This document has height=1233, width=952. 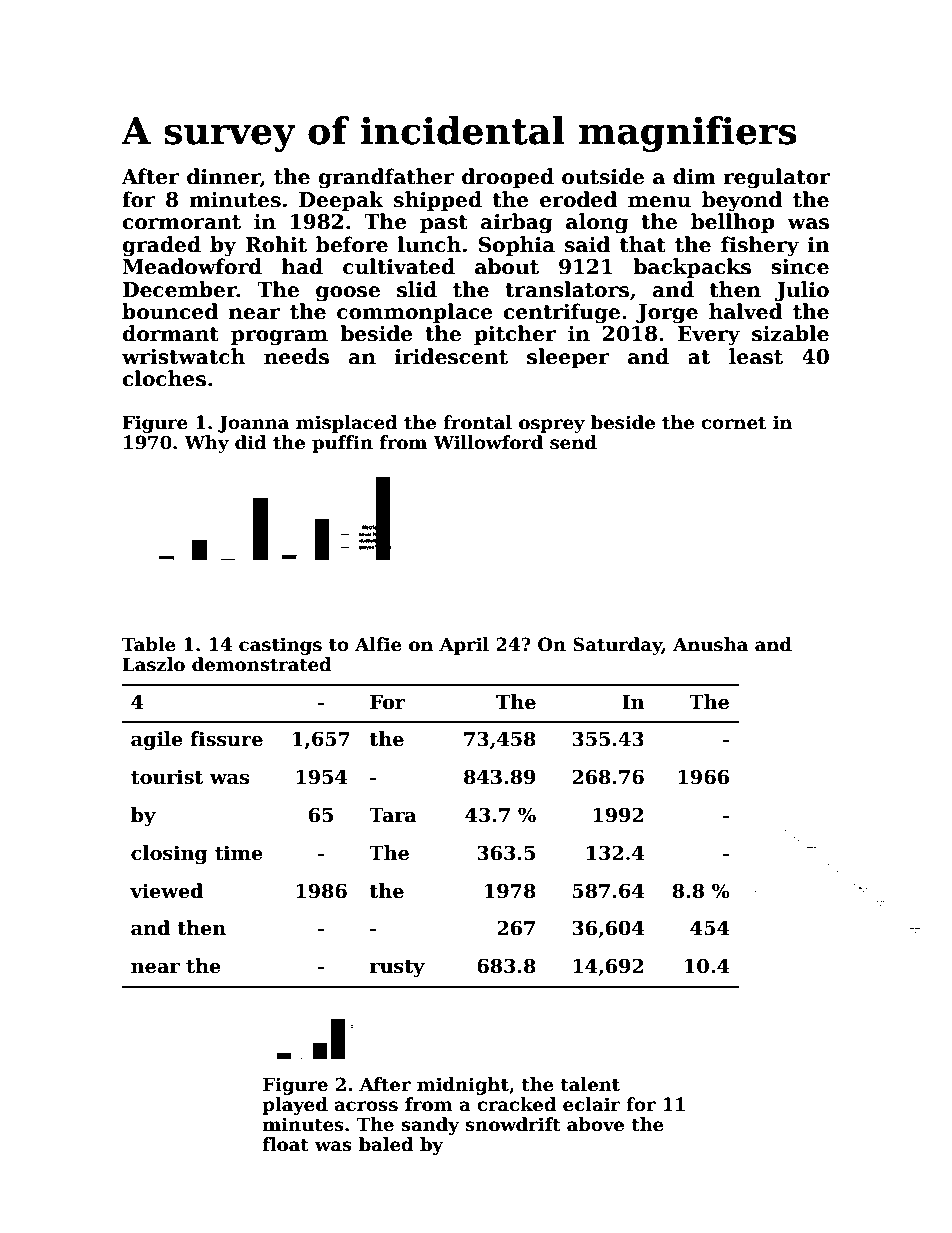 I want to click on Rohit, so click(x=276, y=244).
